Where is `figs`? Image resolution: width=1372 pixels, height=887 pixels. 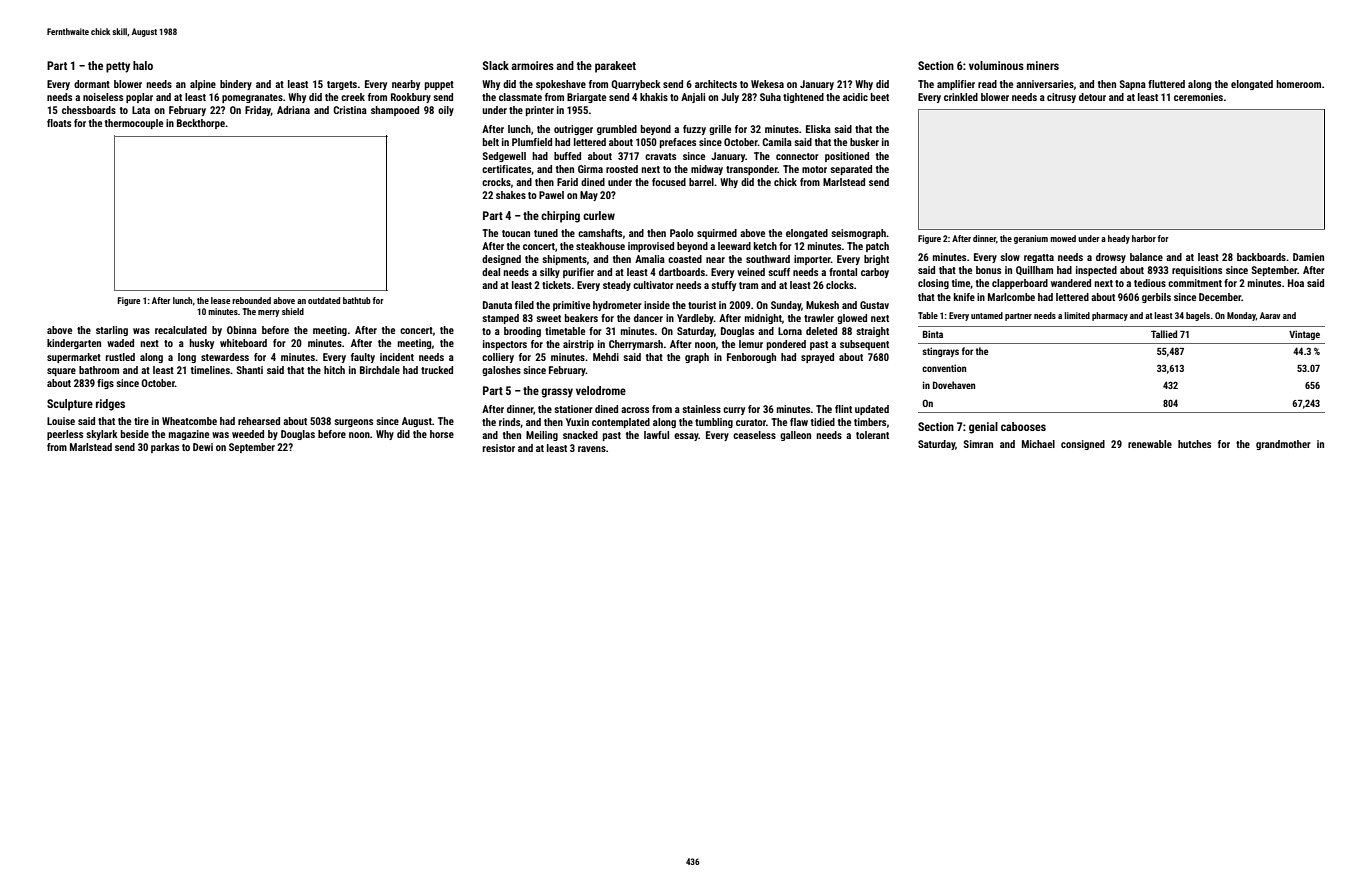
figs is located at coordinates (105, 384).
